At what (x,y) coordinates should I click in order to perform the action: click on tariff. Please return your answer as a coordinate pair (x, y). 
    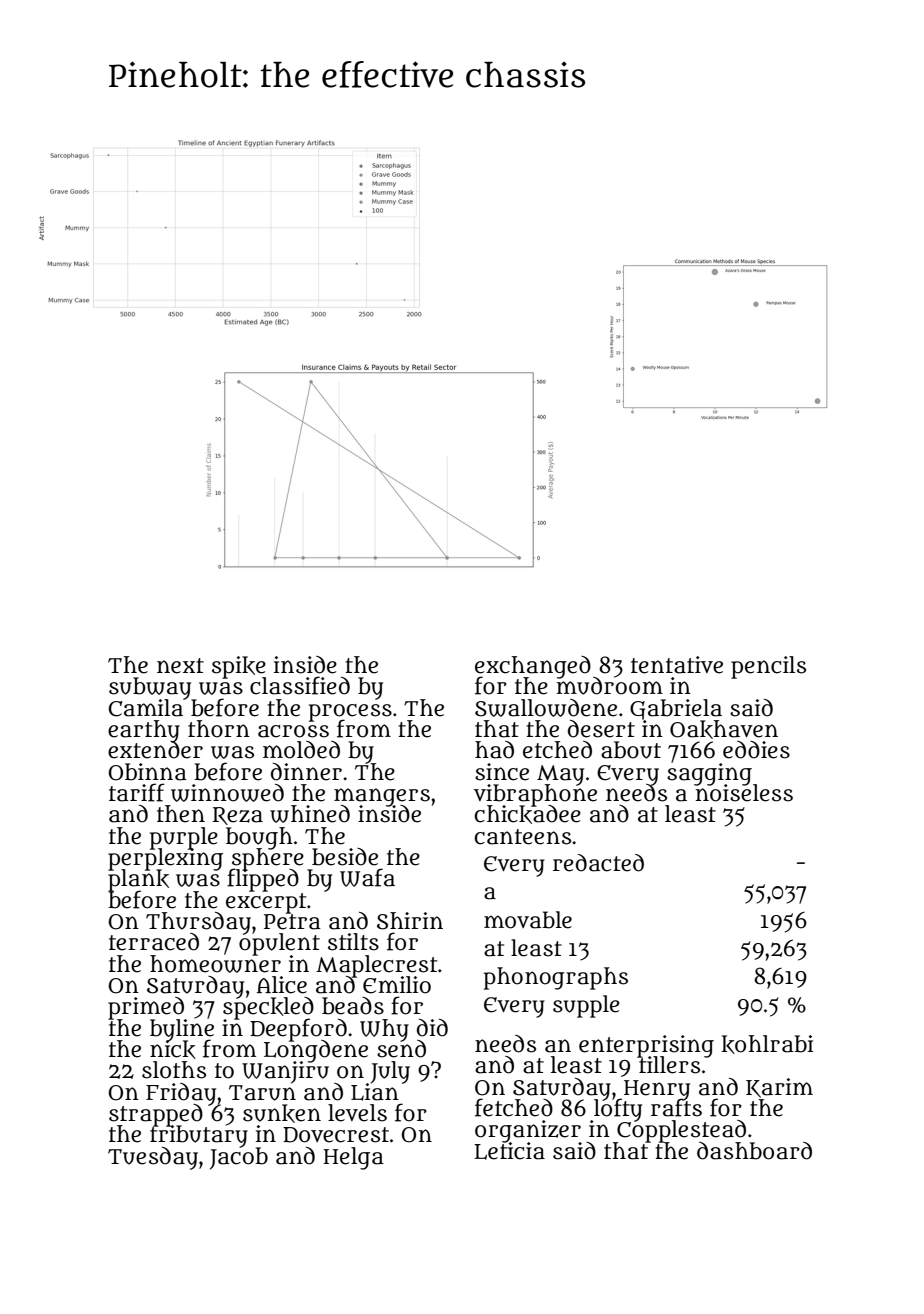
    Looking at the image, I should click on (137, 792).
